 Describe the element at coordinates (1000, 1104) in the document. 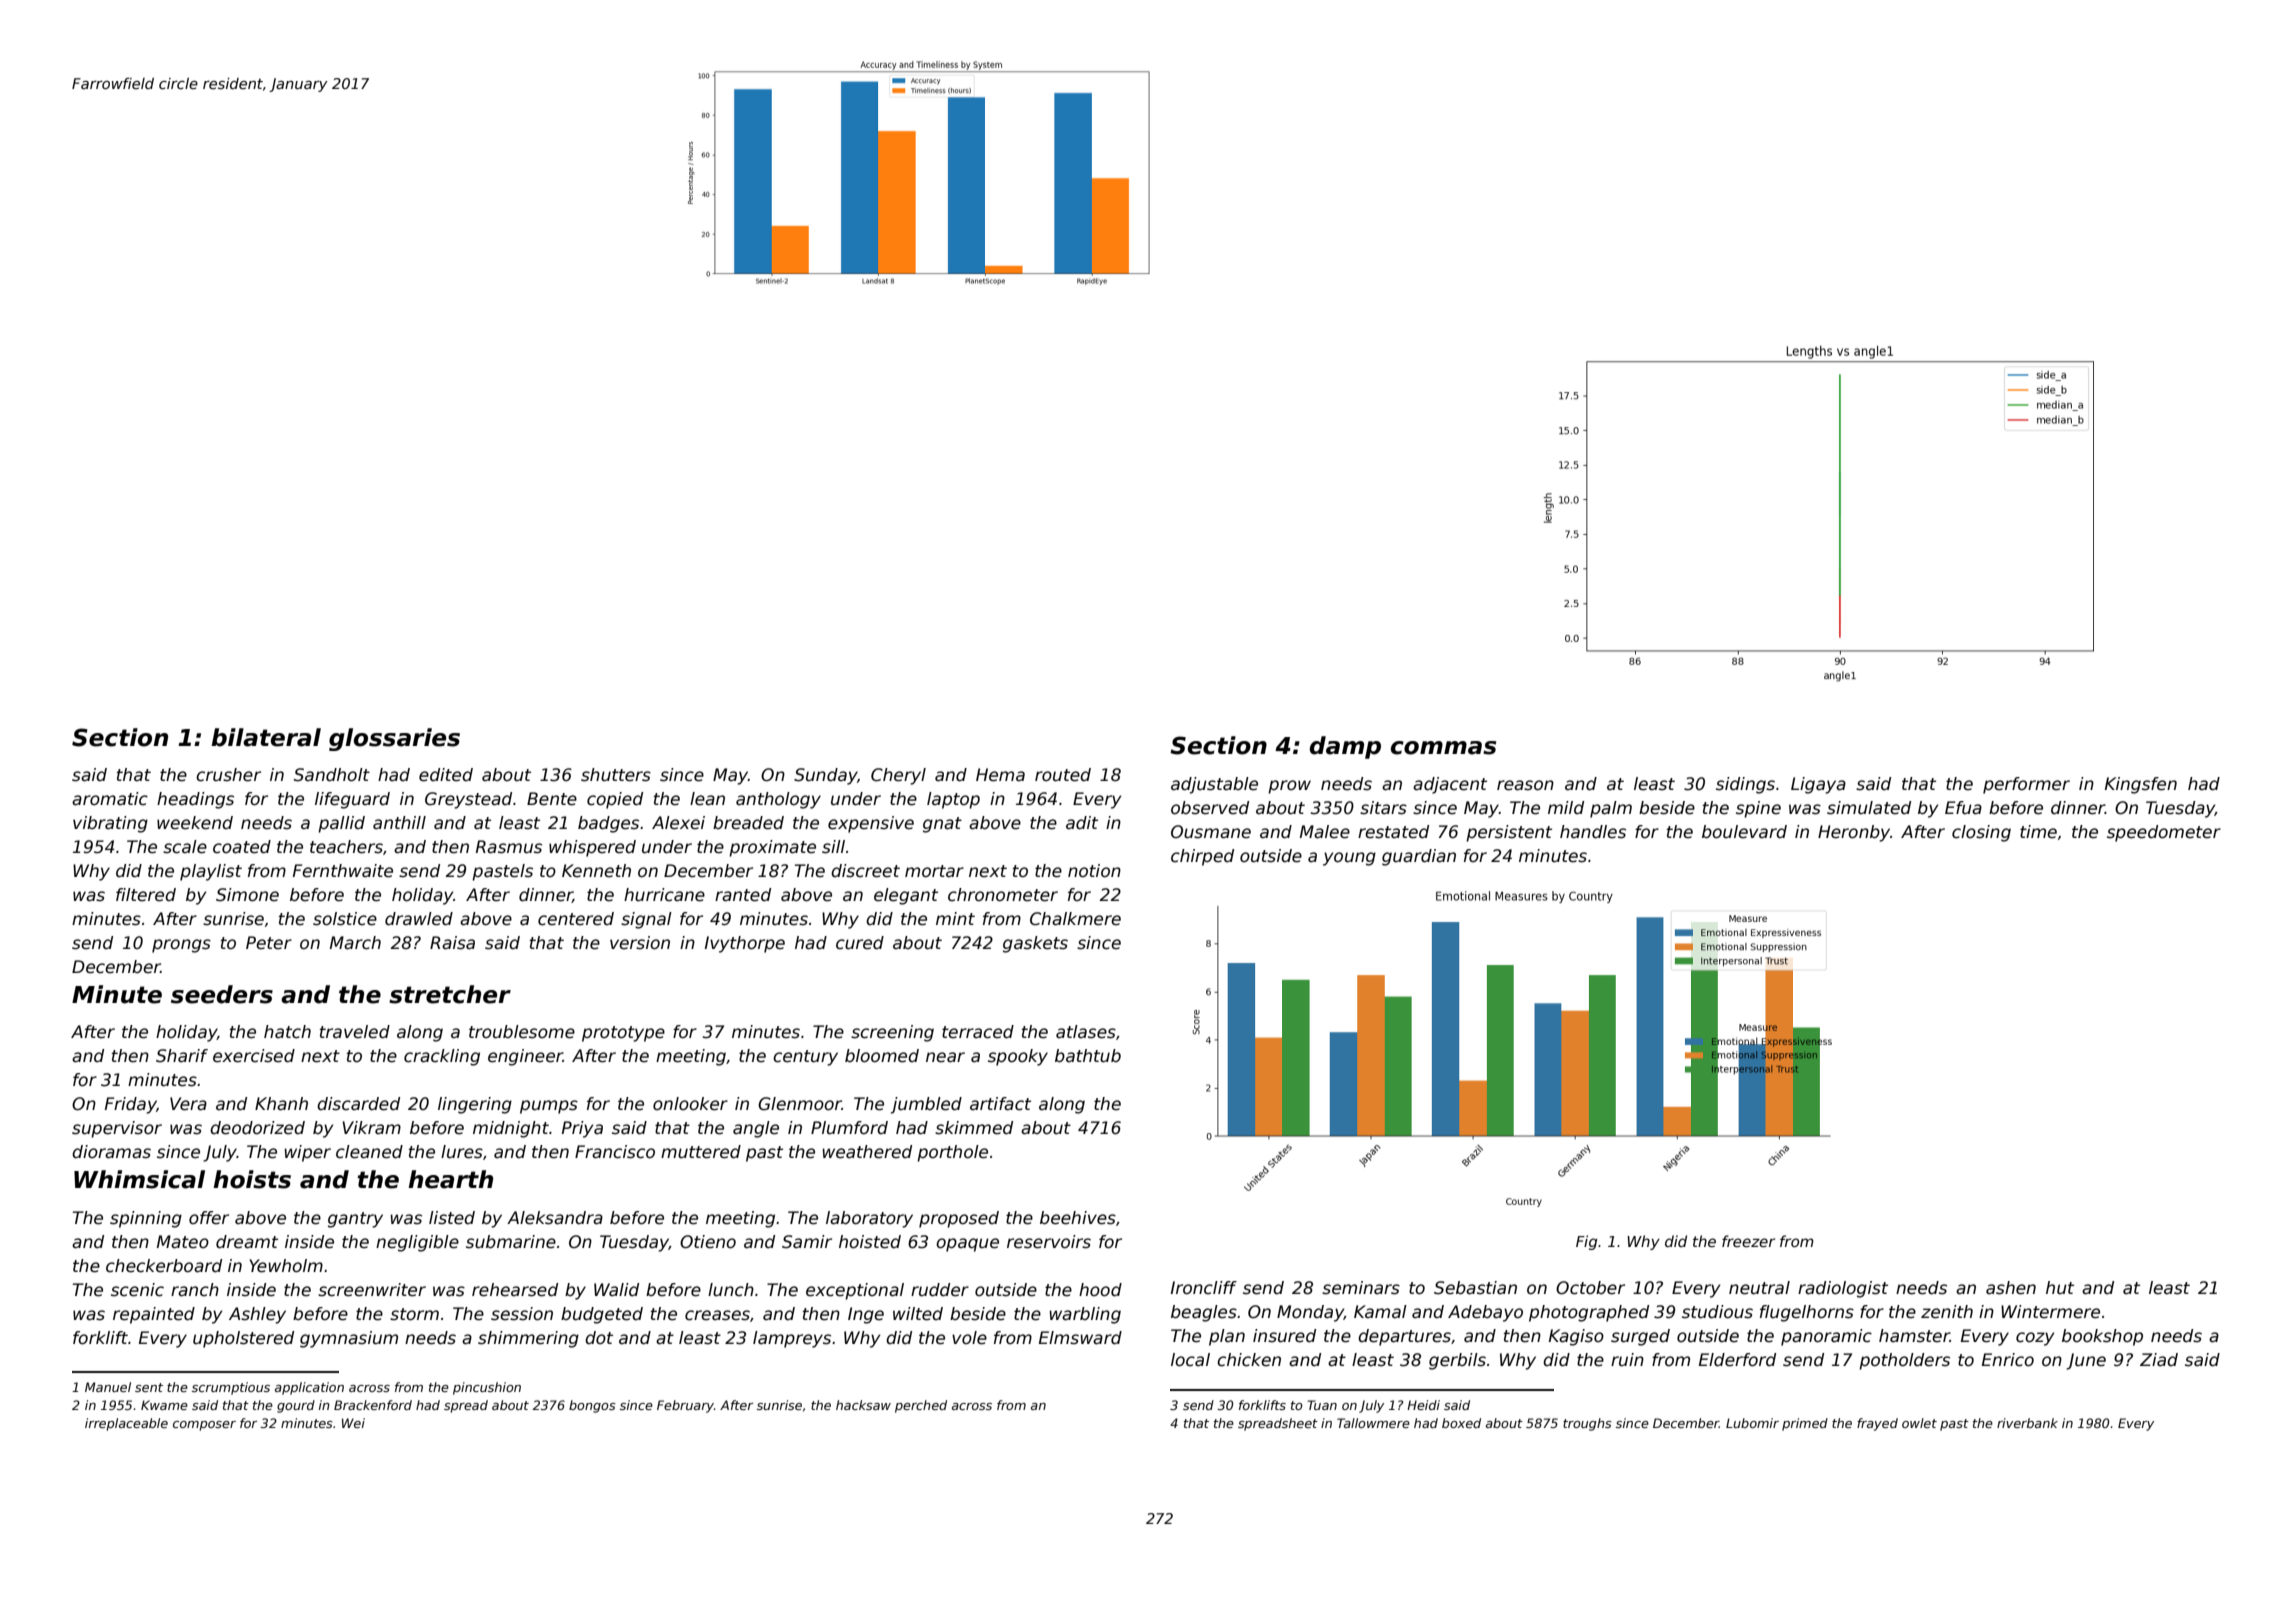

I see `artifact` at that location.
